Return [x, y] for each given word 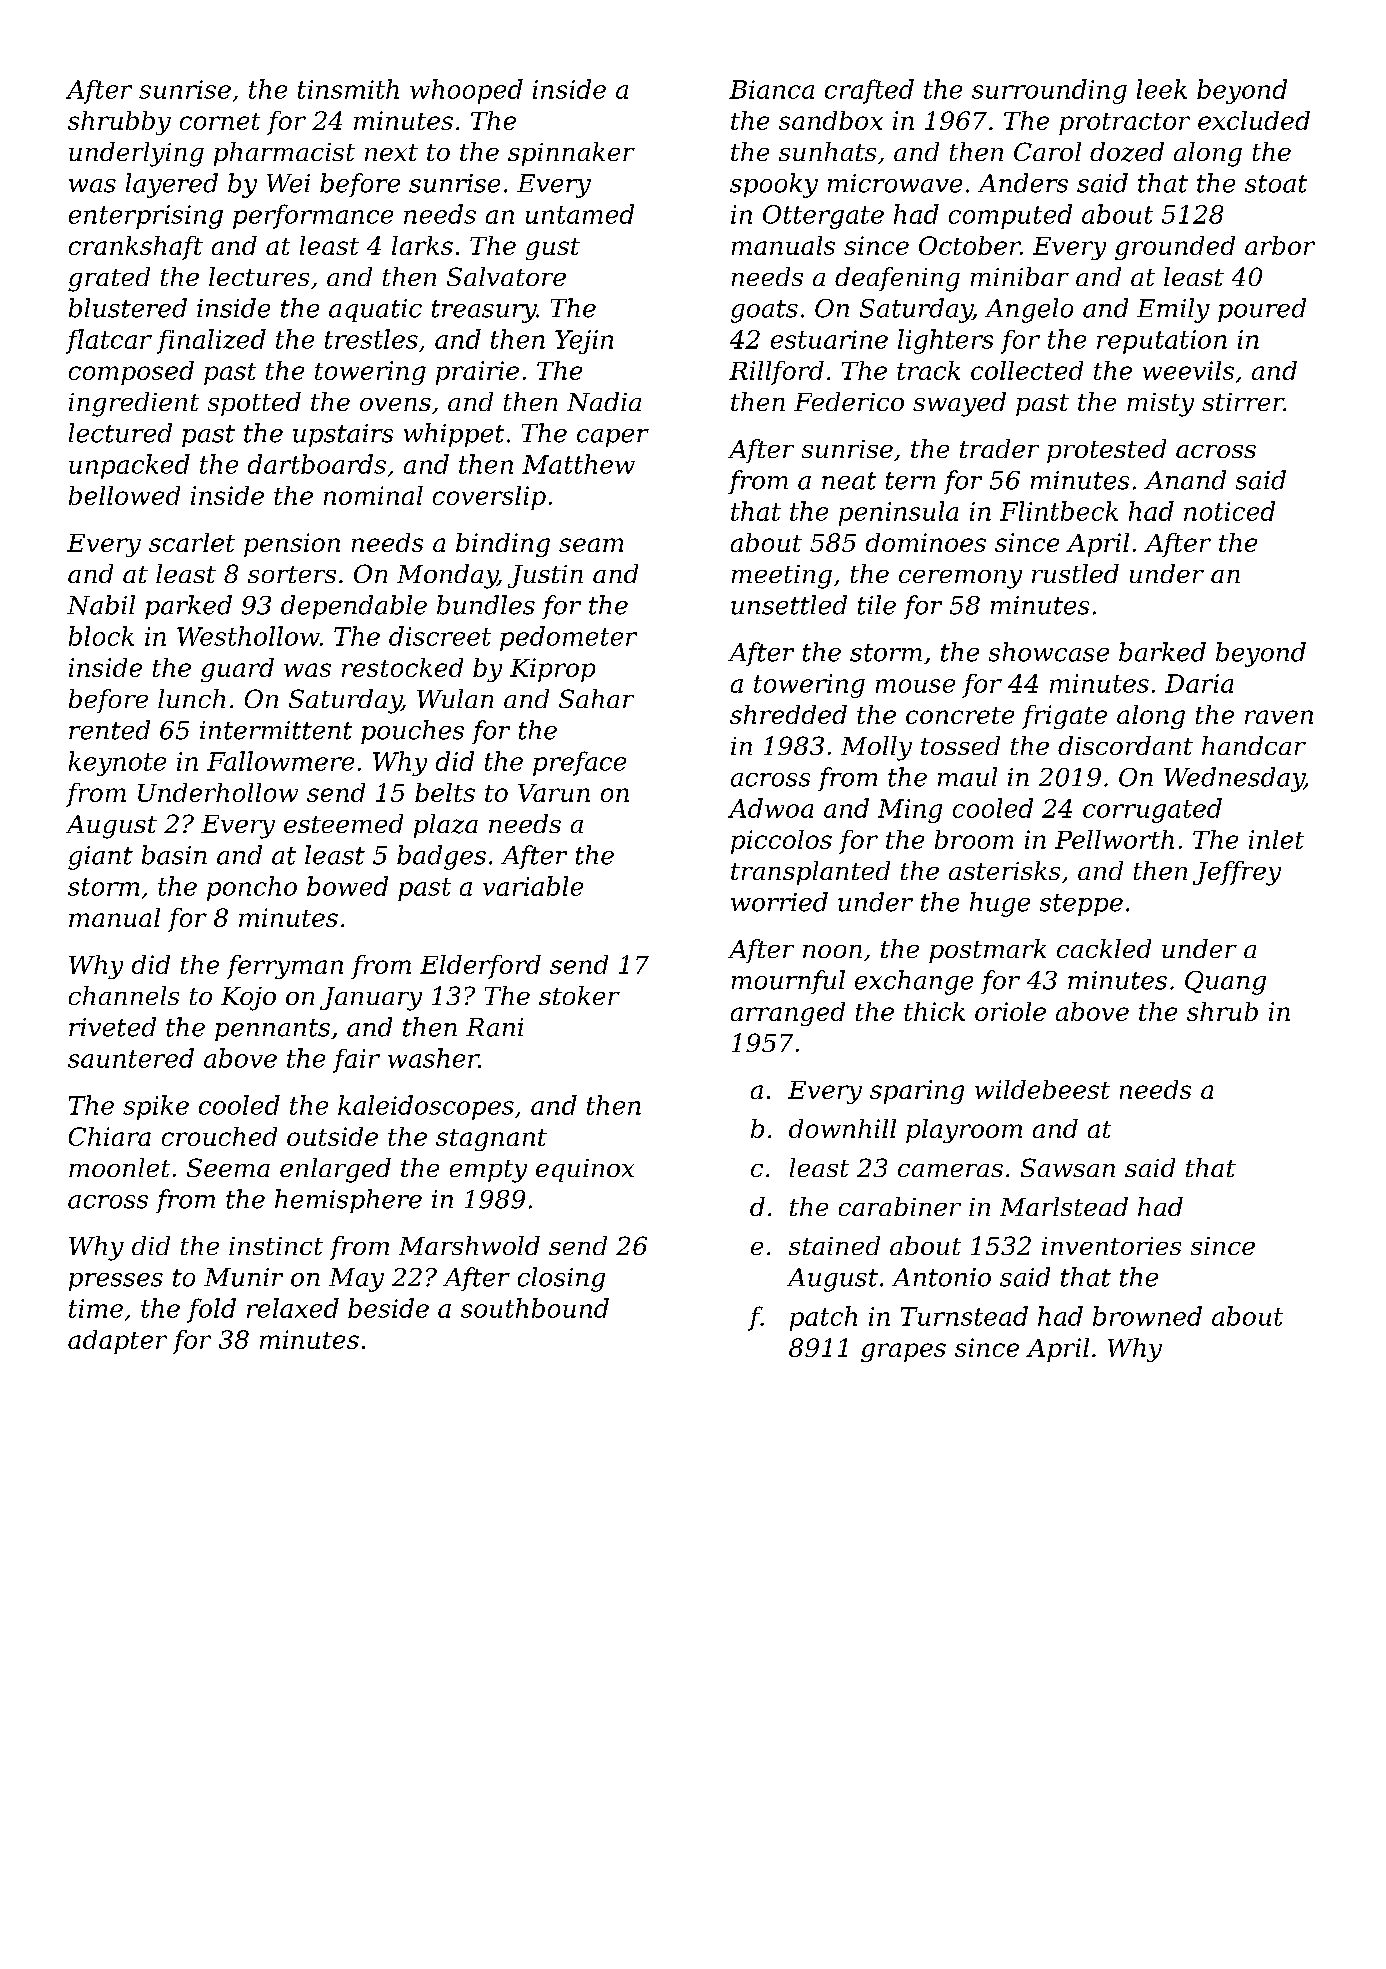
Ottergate [823, 217]
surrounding [1049, 91]
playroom [964, 1131]
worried [779, 902]
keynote [117, 763]
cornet [220, 121]
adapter [117, 1342]
